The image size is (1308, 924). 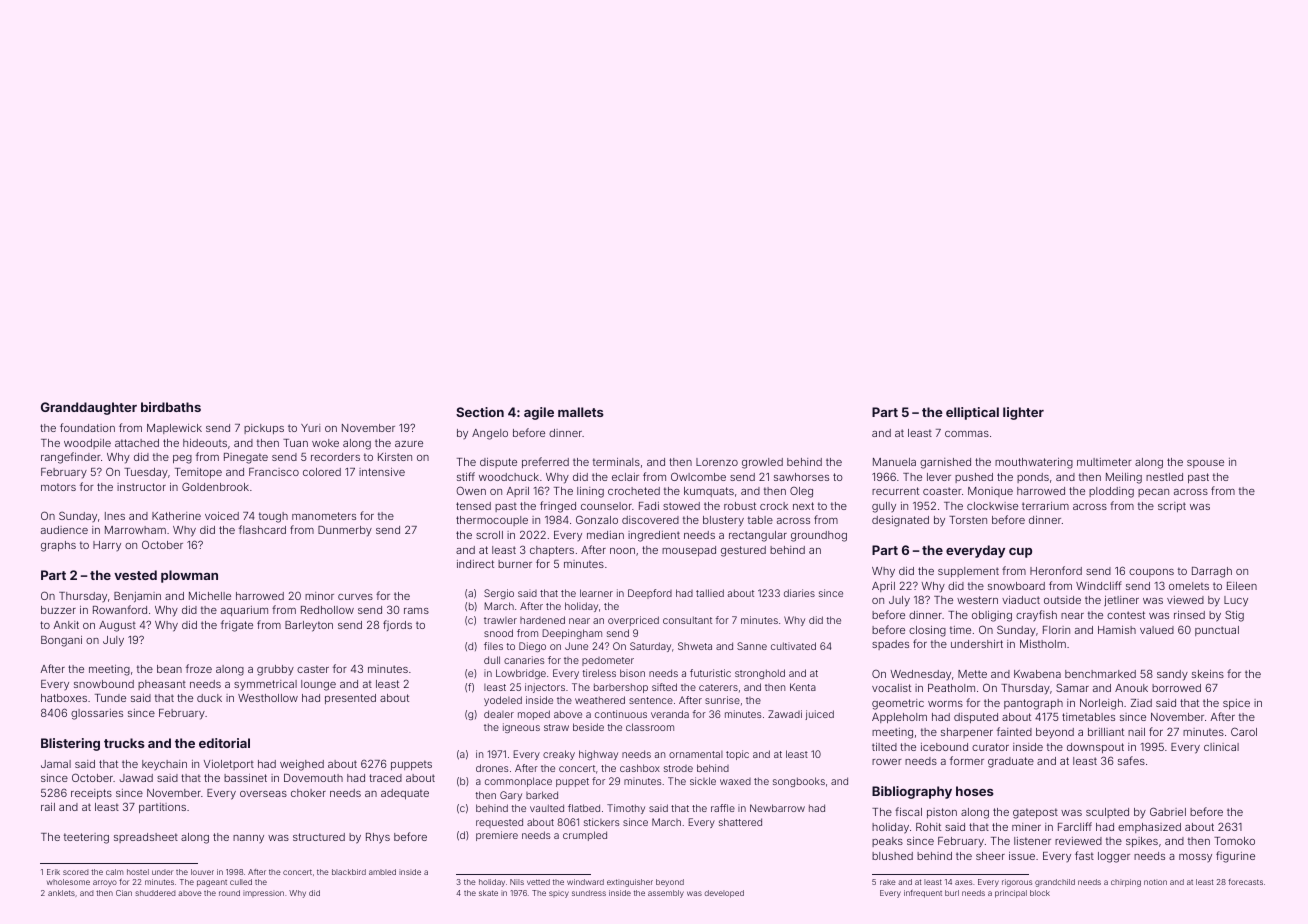 What do you see at coordinates (1164, 477) in the image?
I see `nestled` at bounding box center [1164, 477].
